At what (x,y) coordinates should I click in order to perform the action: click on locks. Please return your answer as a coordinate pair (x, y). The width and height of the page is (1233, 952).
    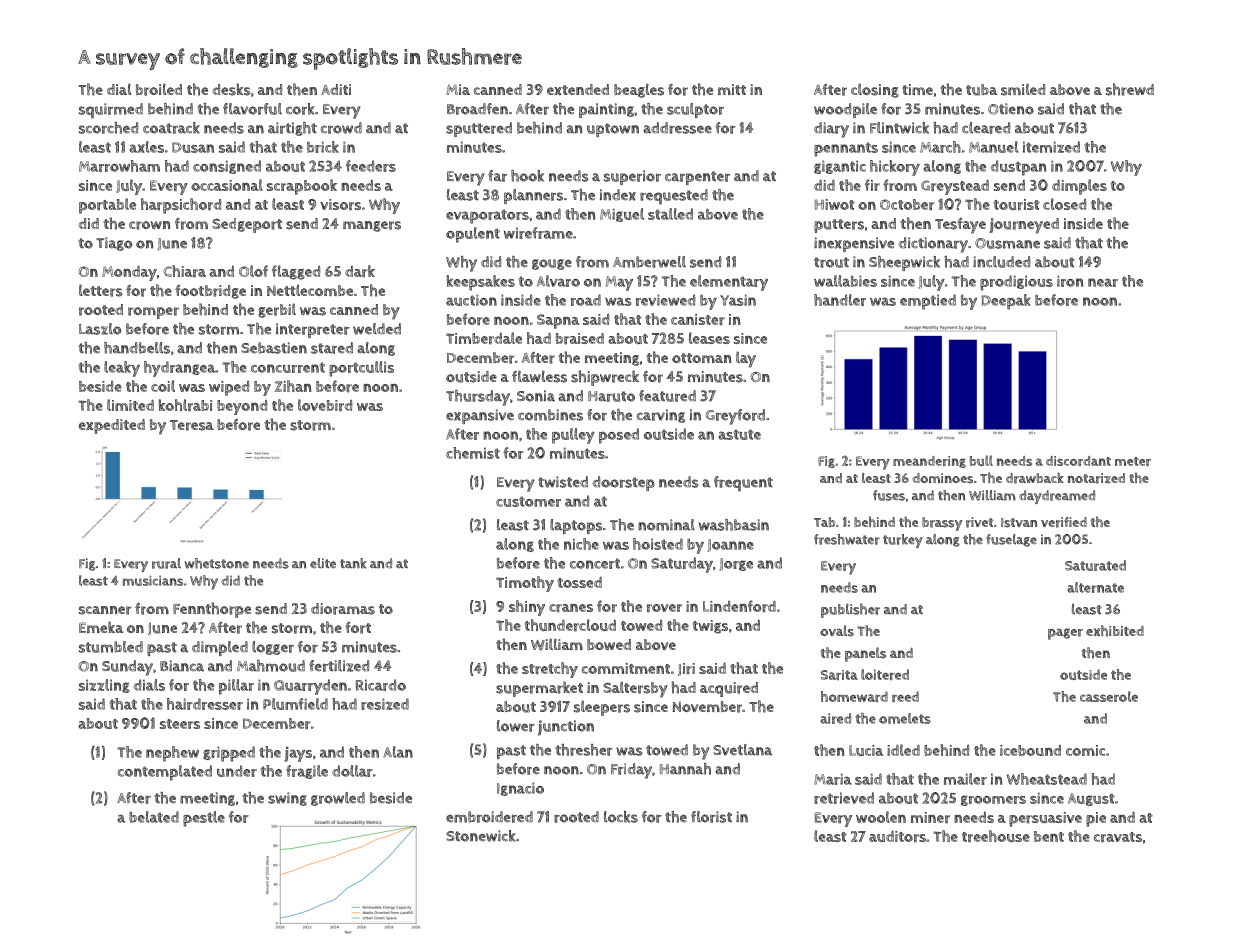
    Looking at the image, I should click on (621, 817).
